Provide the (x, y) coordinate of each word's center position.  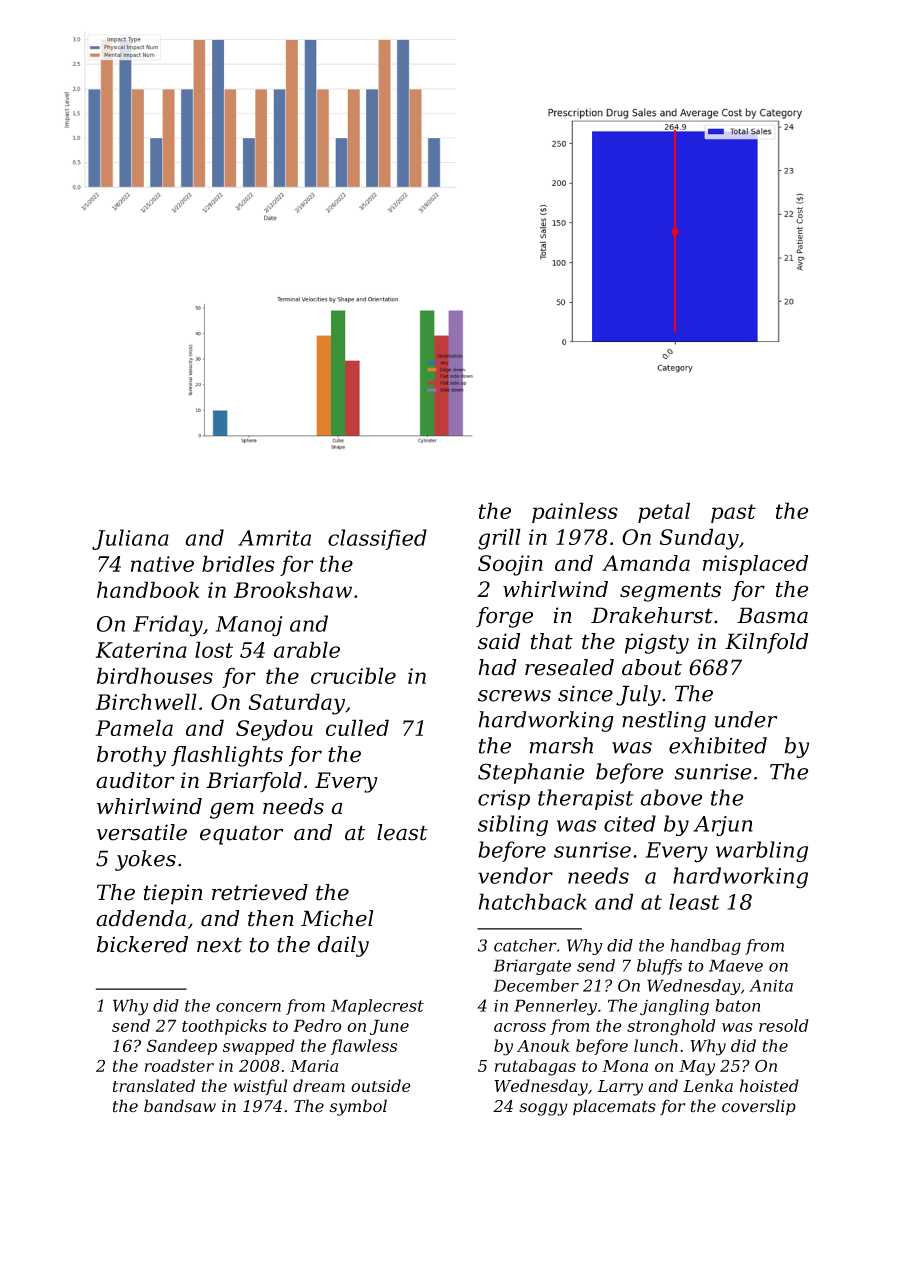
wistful (260, 1087)
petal (664, 512)
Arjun (723, 826)
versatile (142, 832)
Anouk (543, 1045)
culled (357, 727)
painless (575, 512)
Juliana (130, 539)
